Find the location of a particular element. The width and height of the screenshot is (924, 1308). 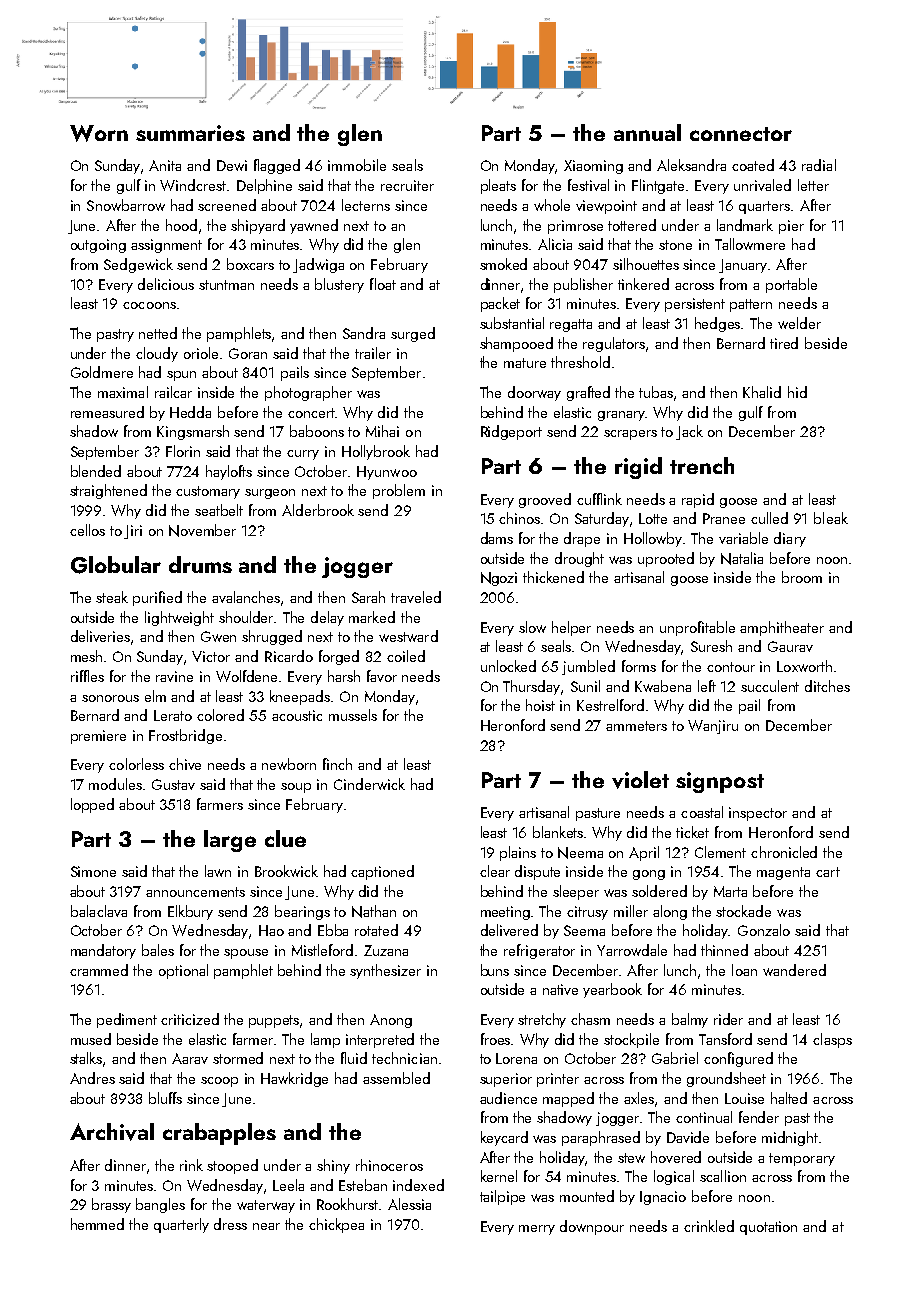

quotation is located at coordinates (768, 1228).
